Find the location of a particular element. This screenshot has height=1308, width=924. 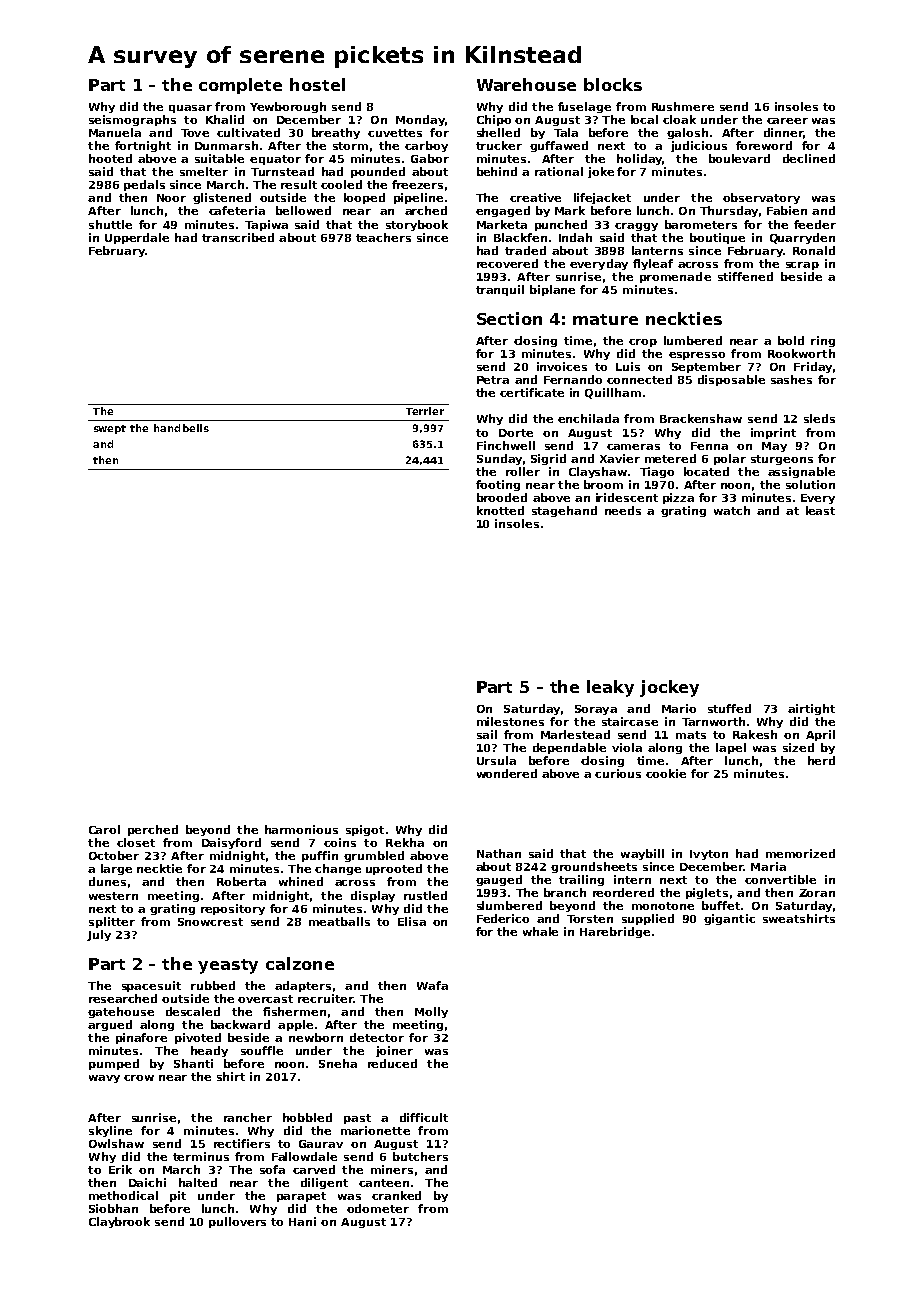

Manuela is located at coordinates (115, 132).
